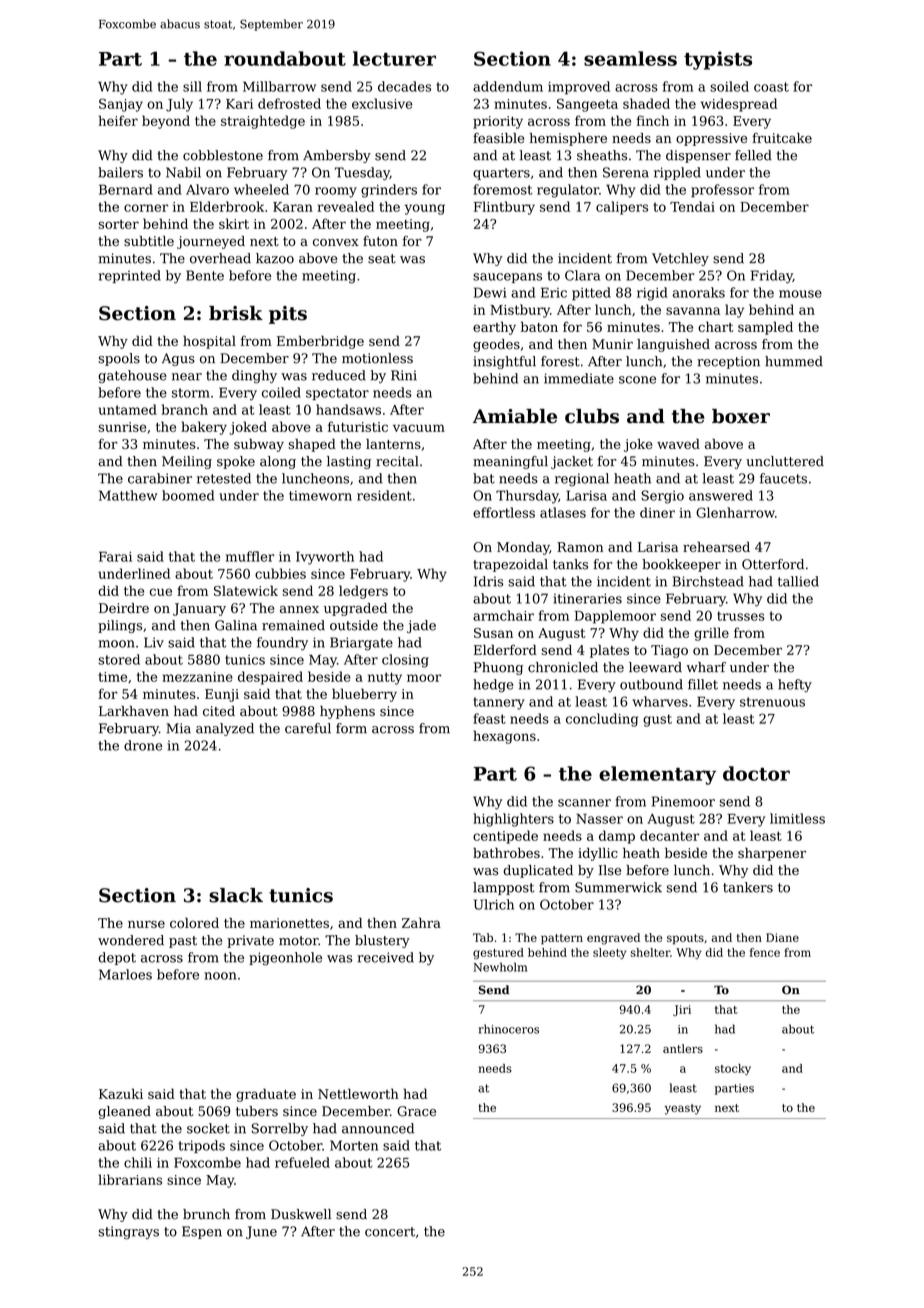  I want to click on stocky, so click(733, 1069).
